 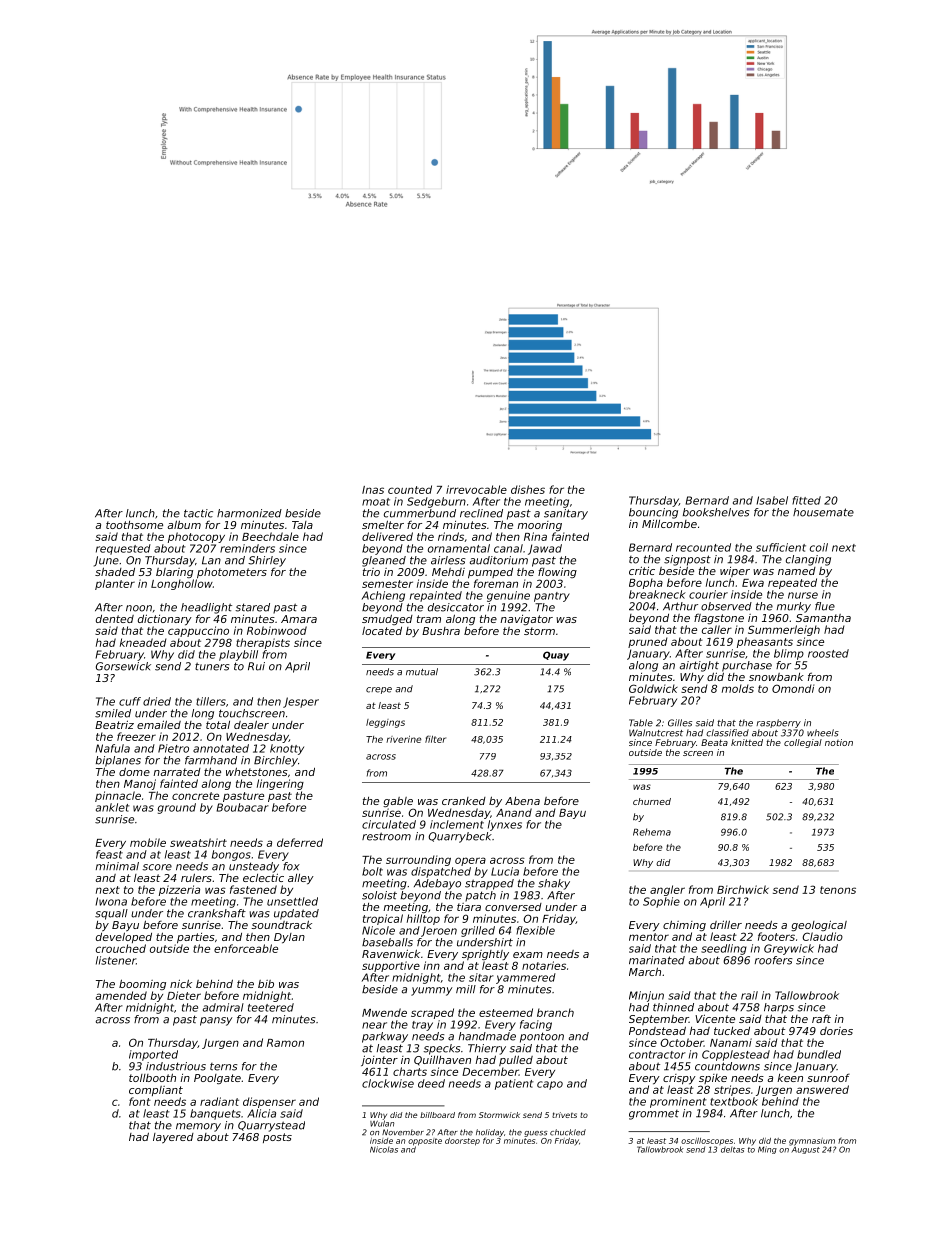 I want to click on irrevocable, so click(x=476, y=489).
